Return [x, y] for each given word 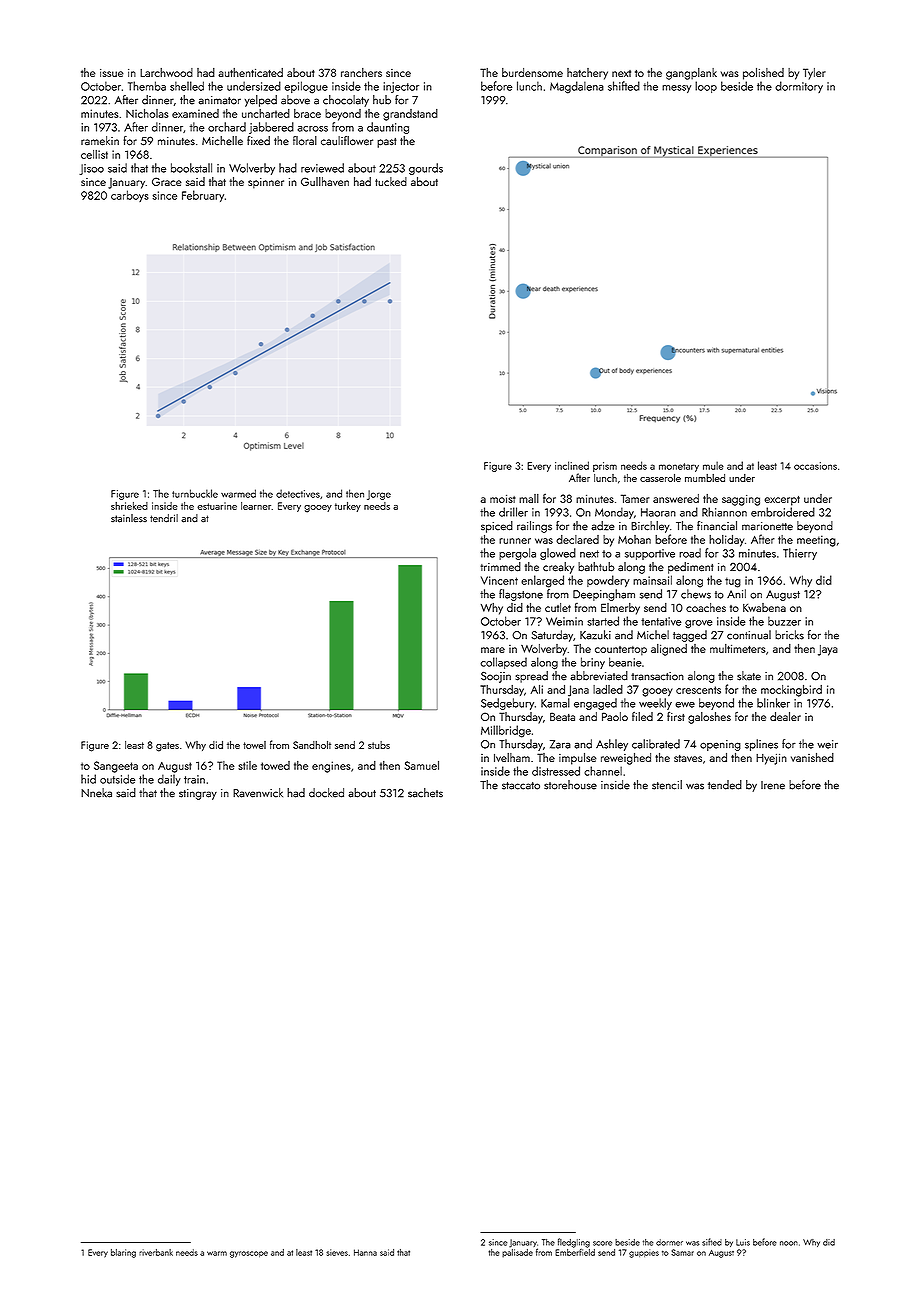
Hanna [365, 1252]
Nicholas [147, 113]
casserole [660, 478]
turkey [348, 507]
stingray [198, 794]
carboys [130, 196]
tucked [391, 181]
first [676, 716]
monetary [679, 467]
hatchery [587, 74]
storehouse [570, 785]
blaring [123, 1253]
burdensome [532, 72]
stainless [129, 518]
